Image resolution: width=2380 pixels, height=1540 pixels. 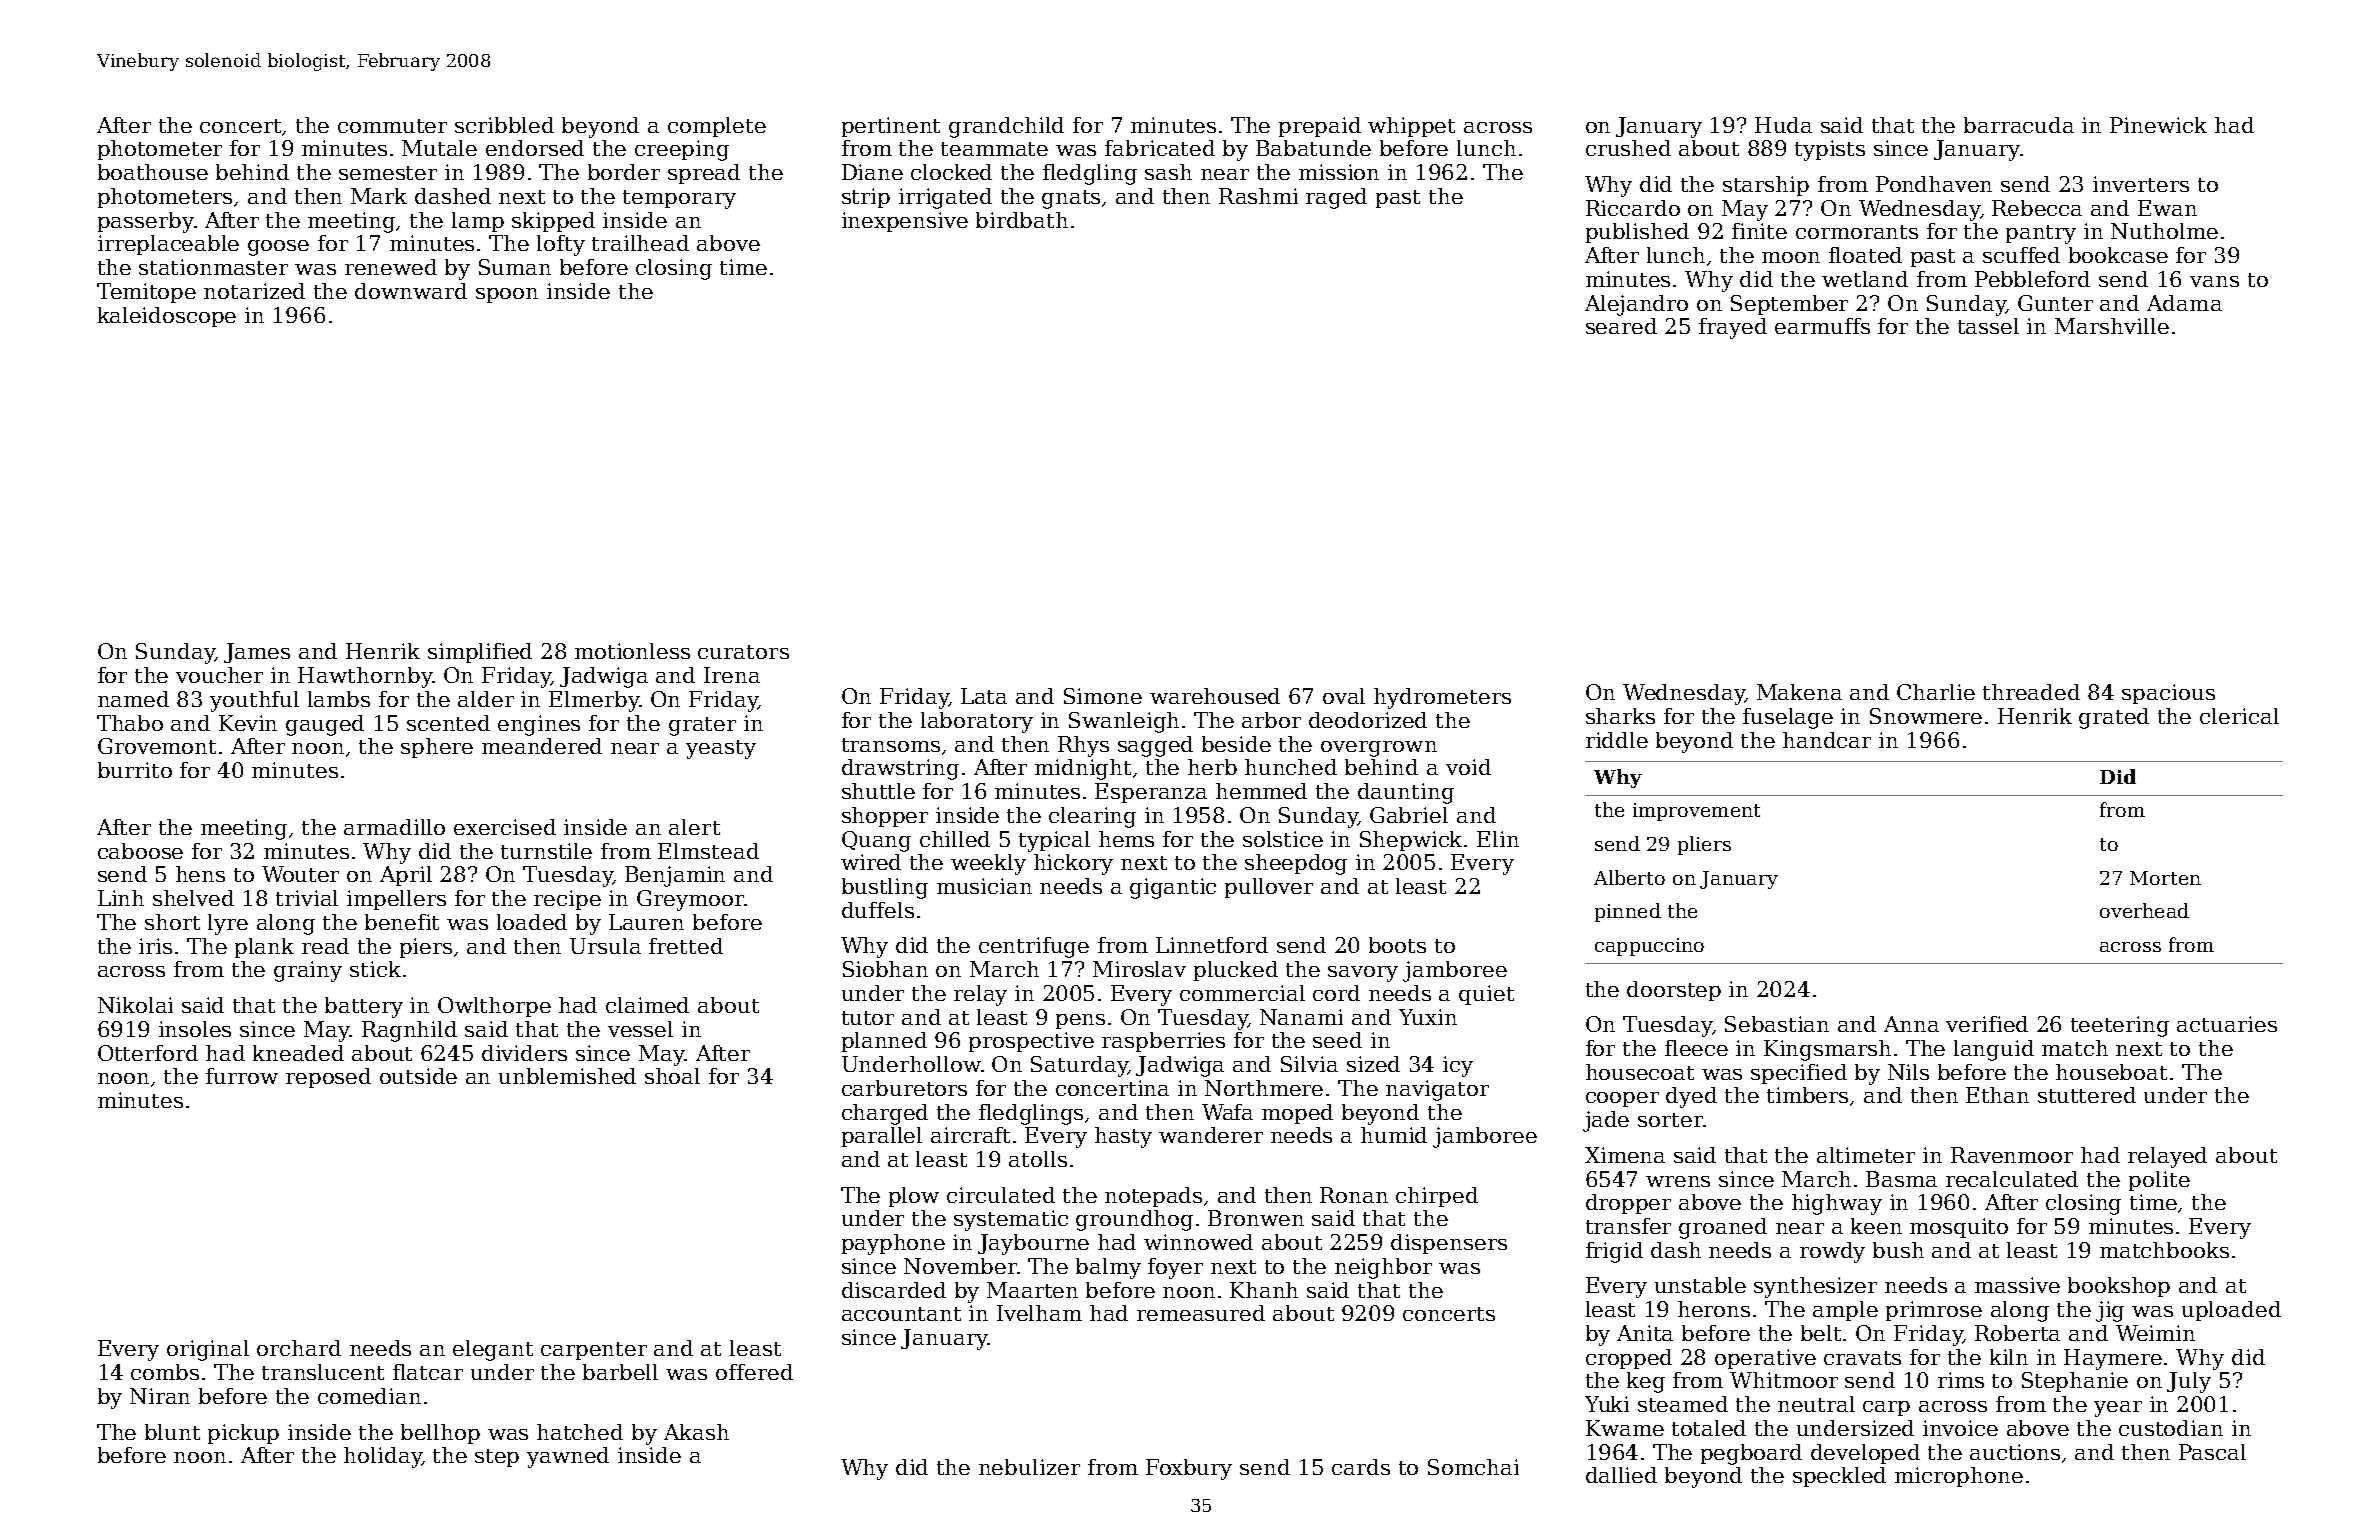 What do you see at coordinates (1258, 196) in the screenshot?
I see `Rashmi` at bounding box center [1258, 196].
